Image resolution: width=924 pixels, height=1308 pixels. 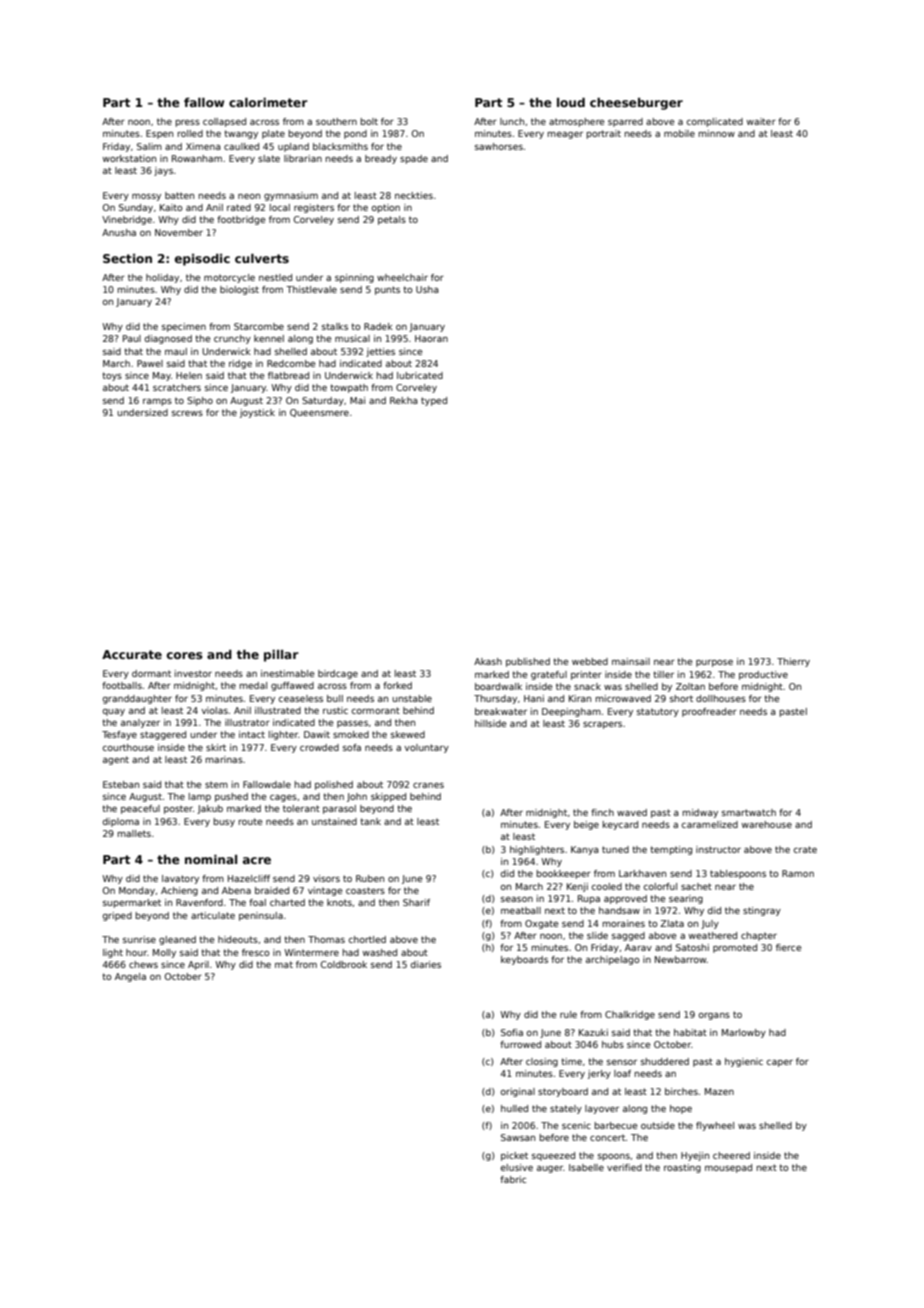 What do you see at coordinates (695, 1156) in the document?
I see `Hyejin` at bounding box center [695, 1156].
